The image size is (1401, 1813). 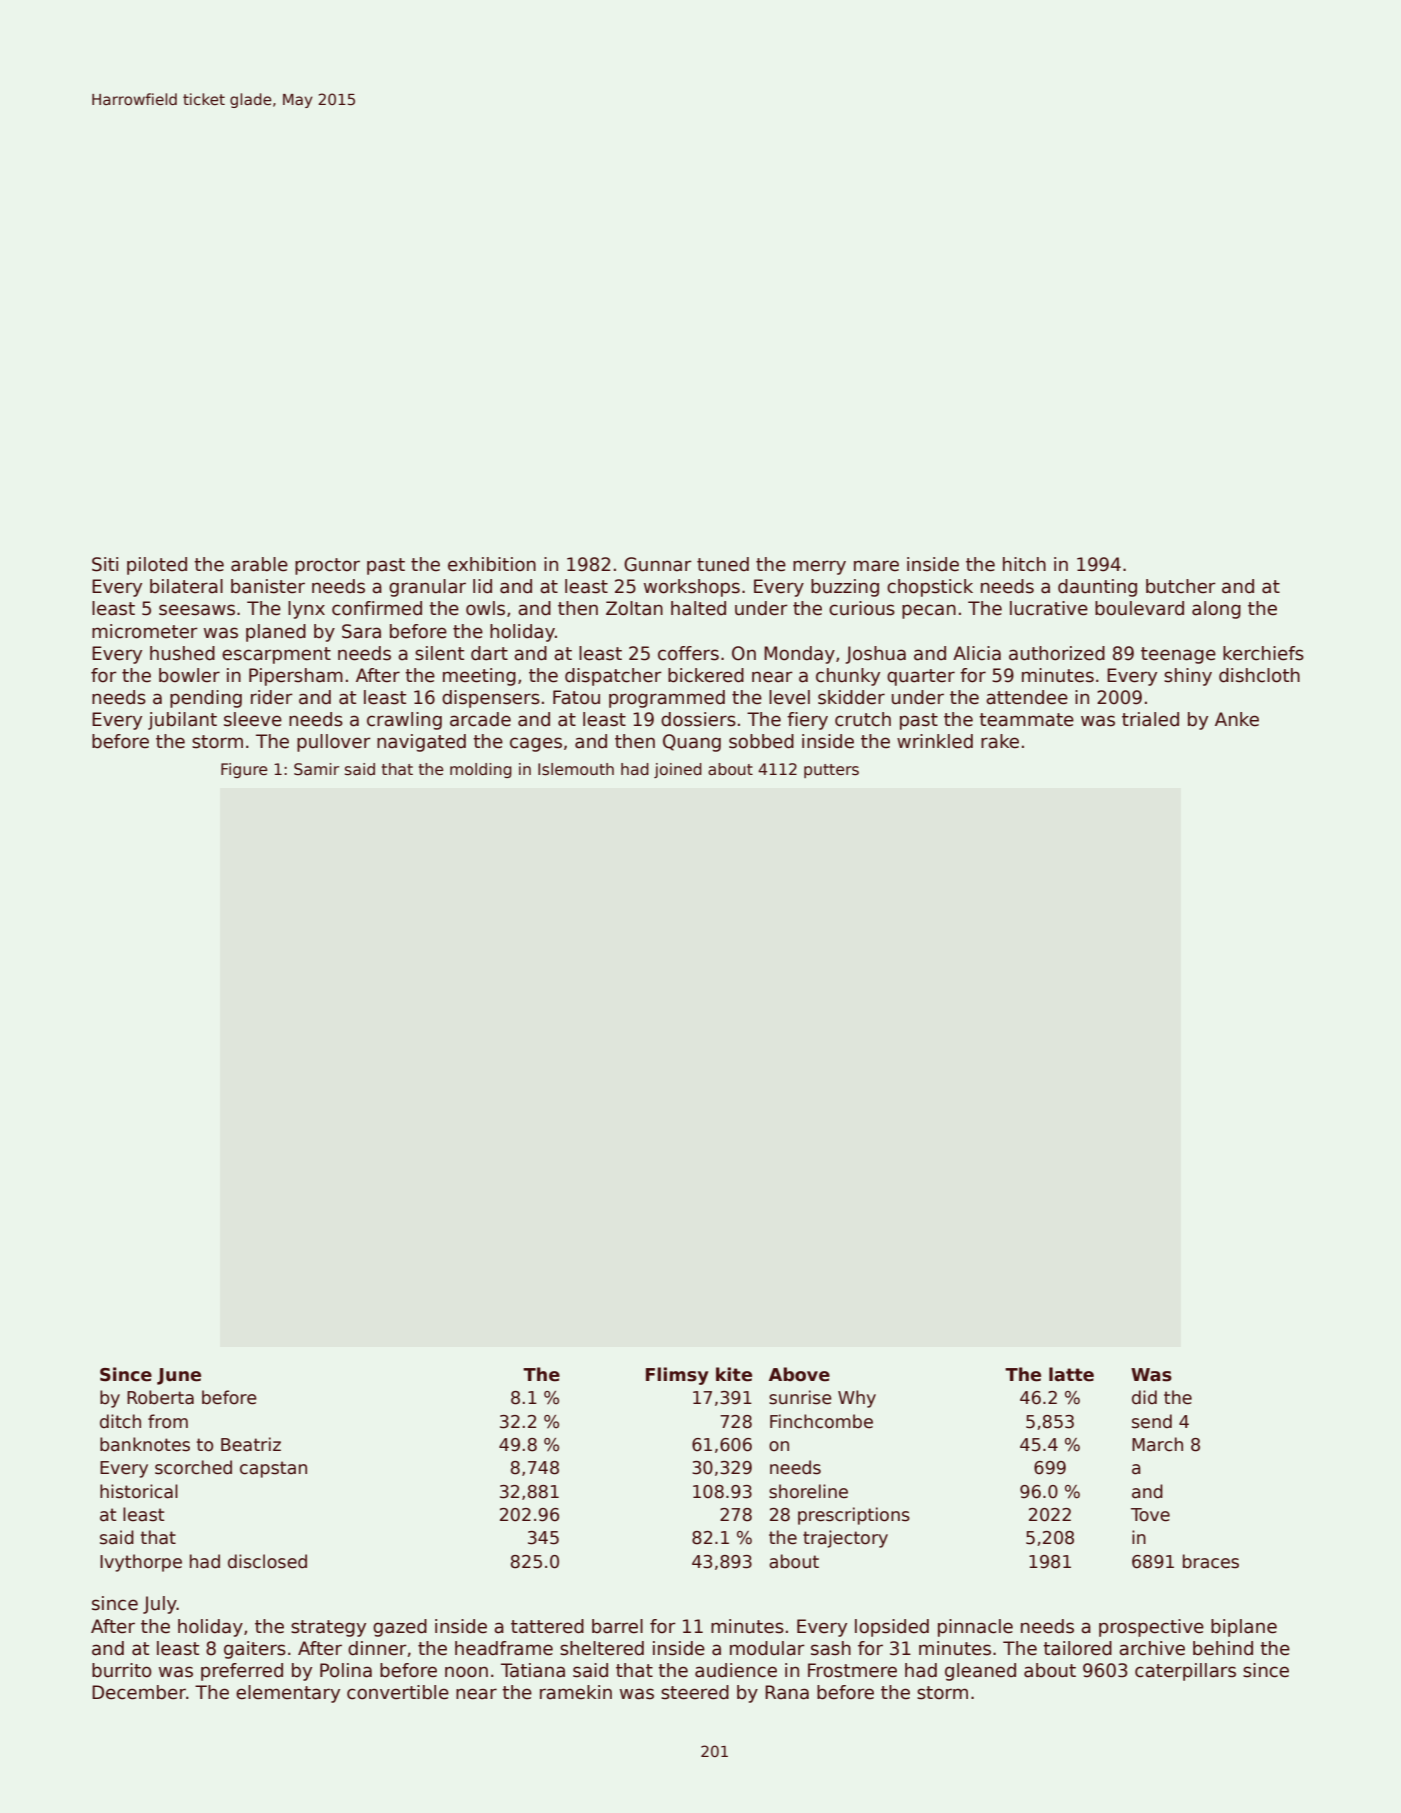 What do you see at coordinates (723, 564) in the screenshot?
I see `tuned` at bounding box center [723, 564].
